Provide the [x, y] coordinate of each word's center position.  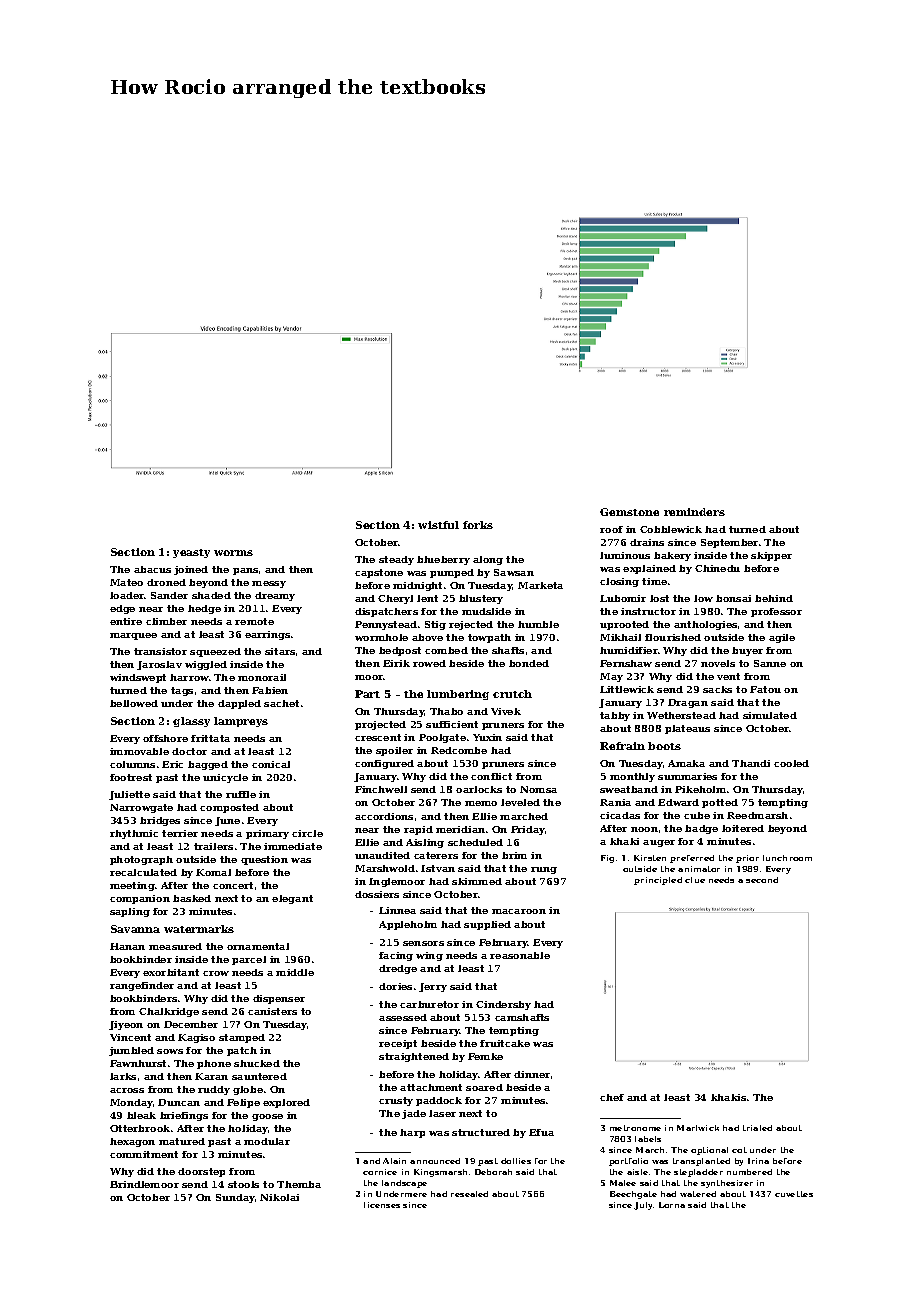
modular [267, 1141]
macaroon [519, 911]
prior [747, 859]
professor [776, 612]
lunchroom [787, 858]
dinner [532, 1074]
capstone [379, 573]
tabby [615, 716]
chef [612, 1097]
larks [123, 1076]
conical [271, 764]
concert [233, 885]
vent [728, 676]
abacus [152, 569]
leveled [520, 802]
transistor [160, 651]
